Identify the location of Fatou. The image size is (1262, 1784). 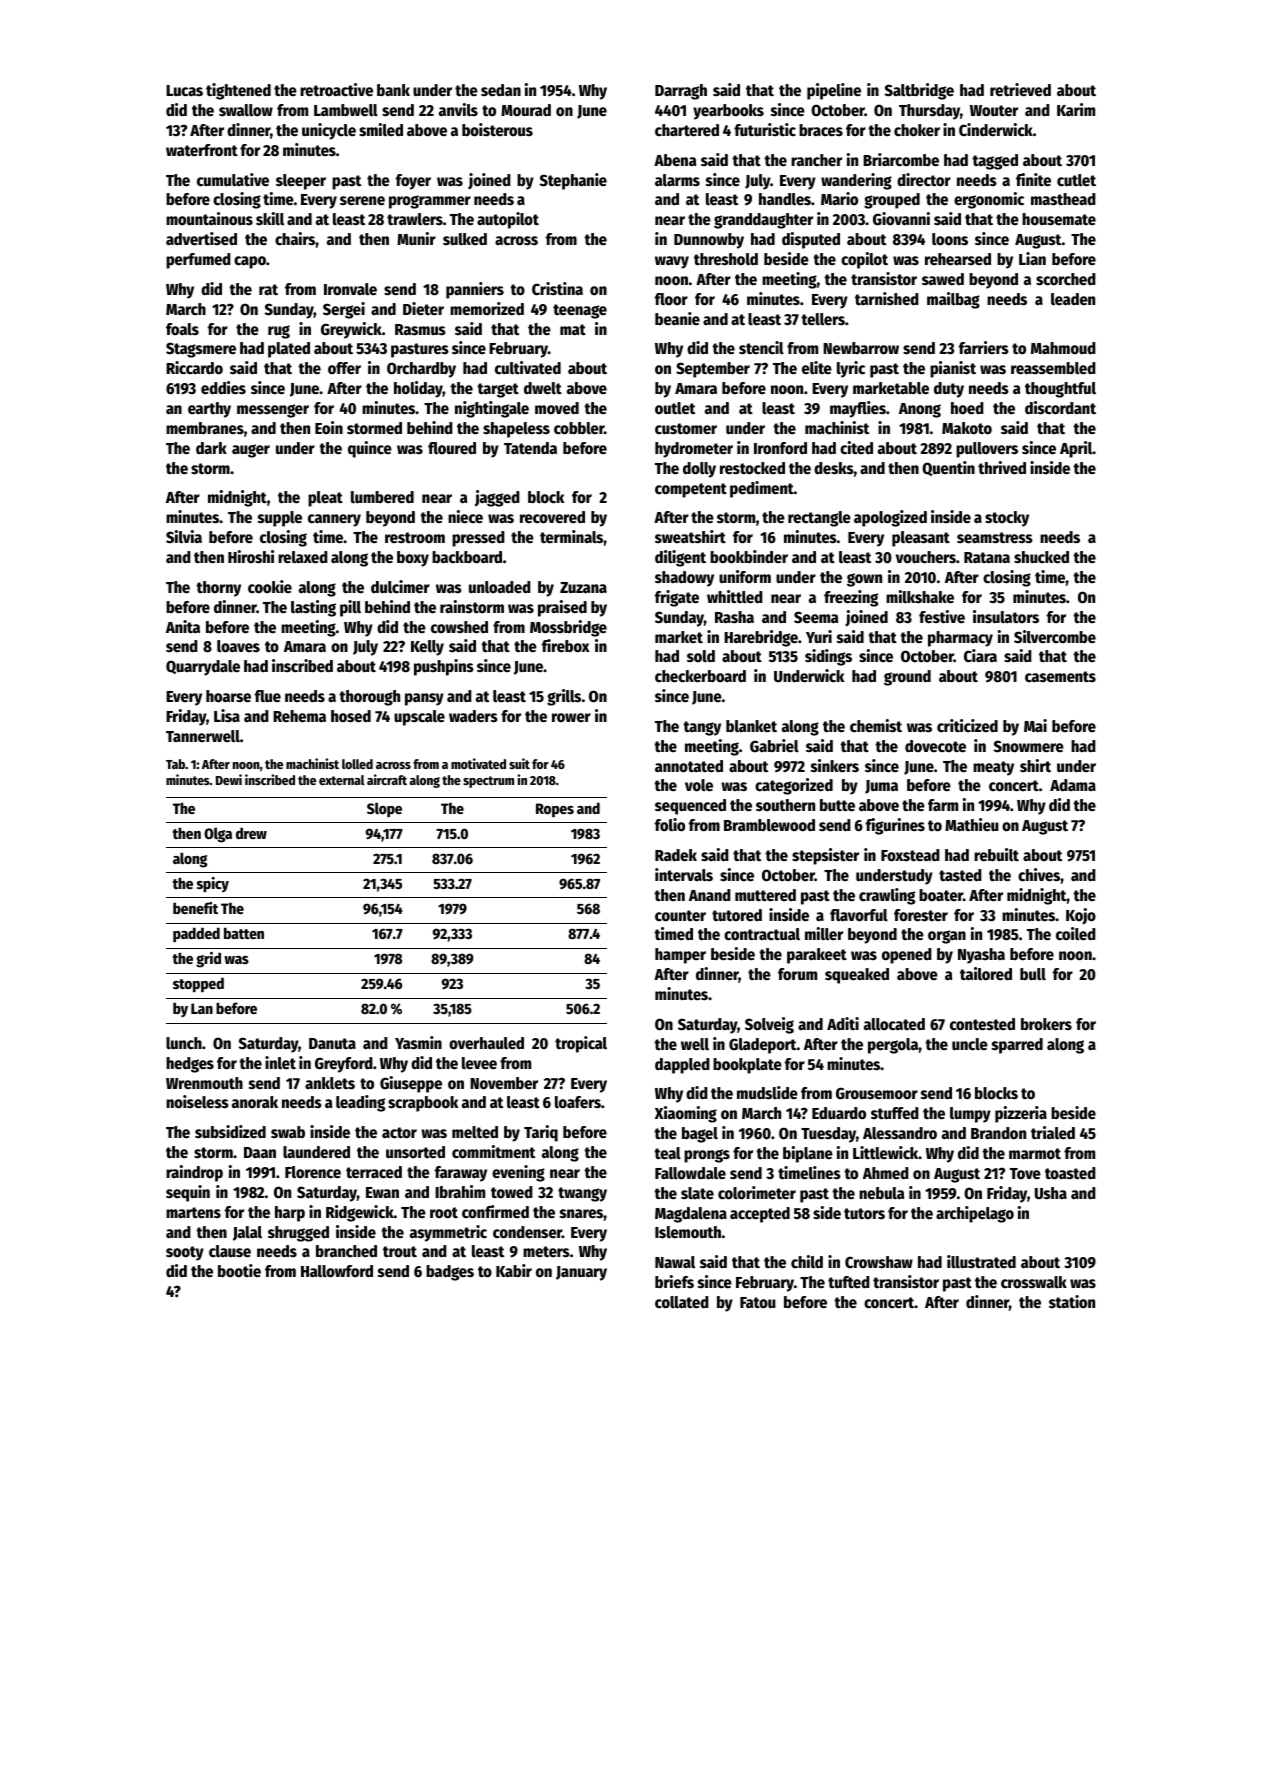
(758, 1303).
